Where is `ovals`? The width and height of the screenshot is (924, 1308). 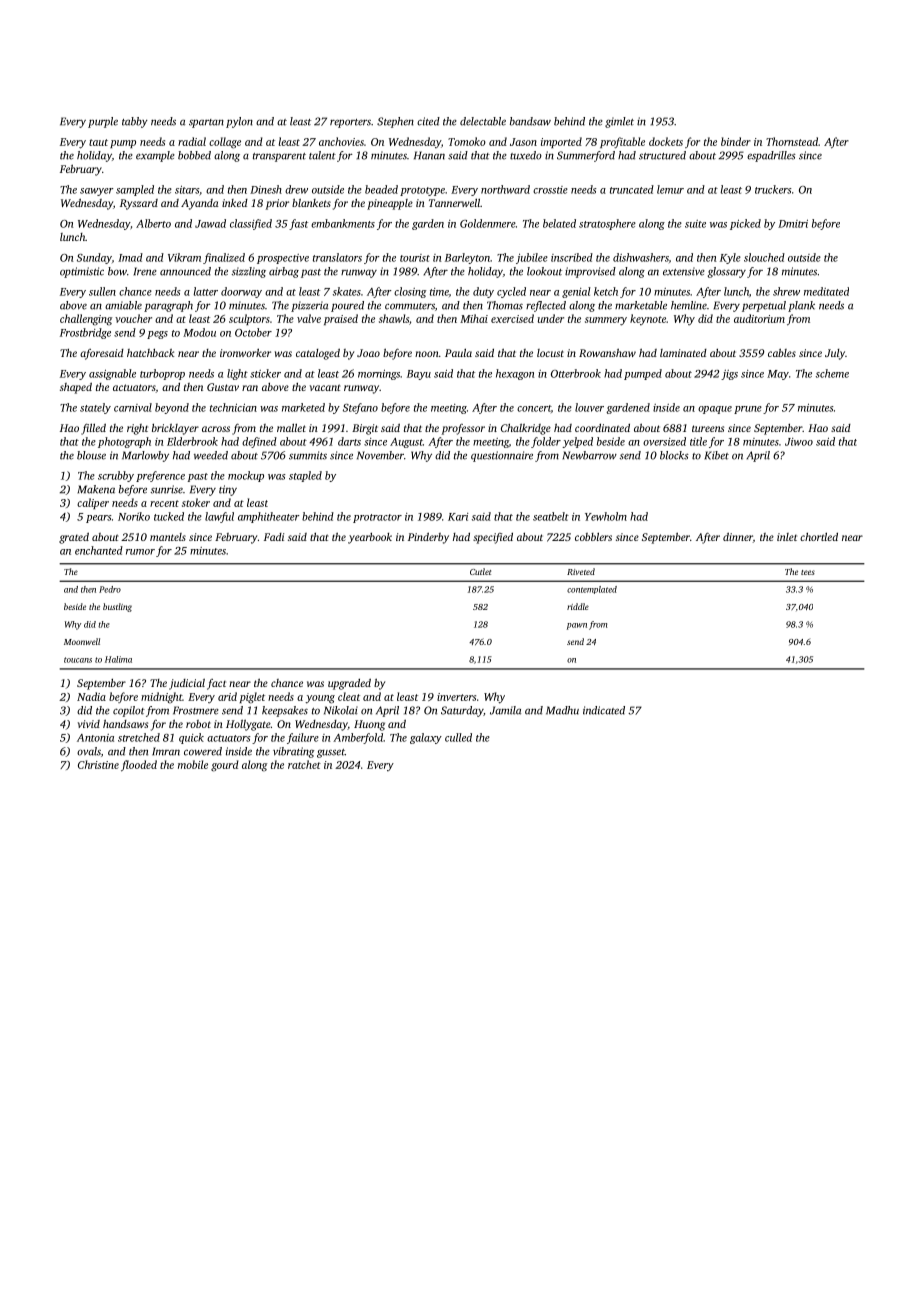 ovals is located at coordinates (89, 751).
